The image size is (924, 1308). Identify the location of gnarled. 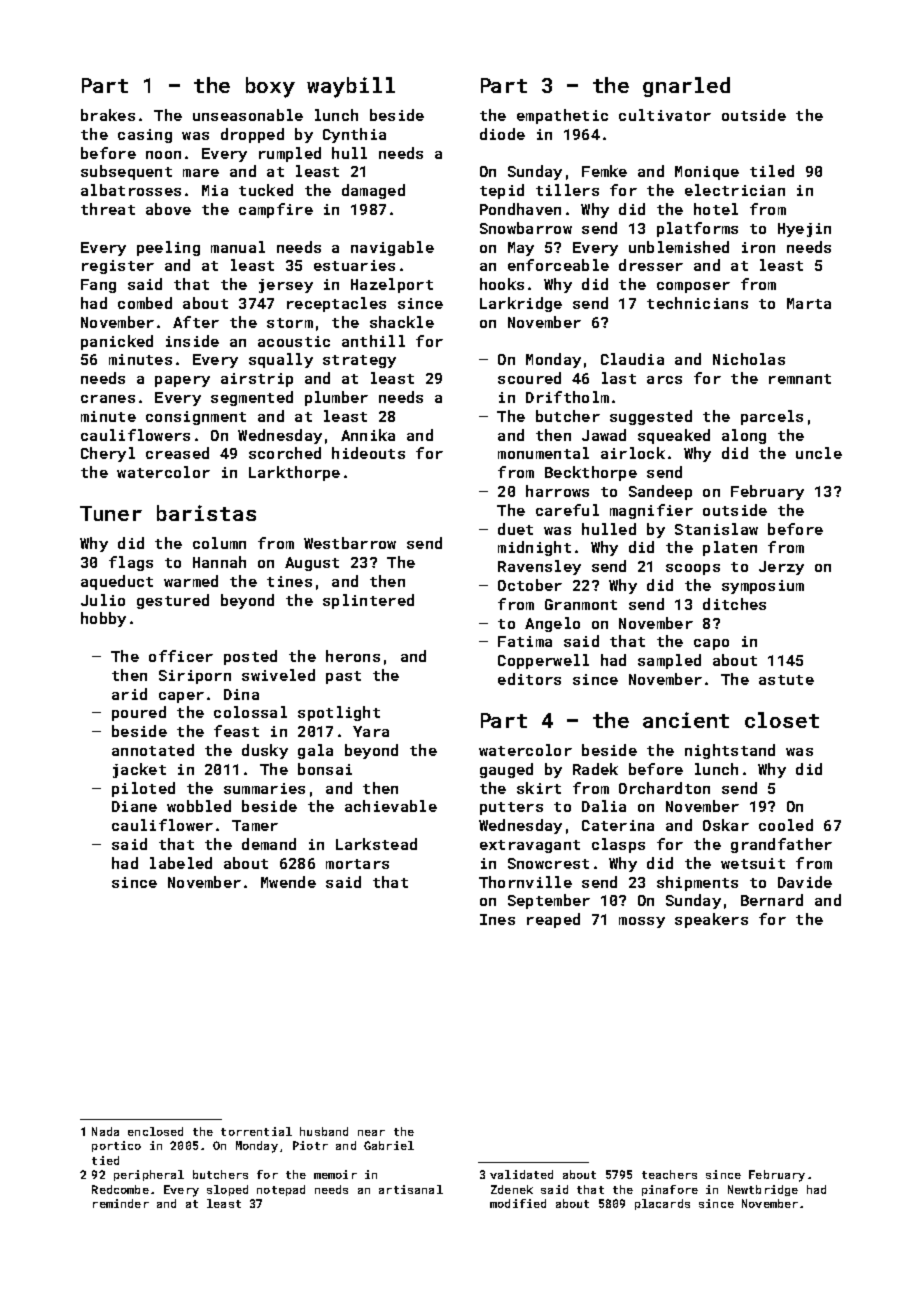
(686, 87).
